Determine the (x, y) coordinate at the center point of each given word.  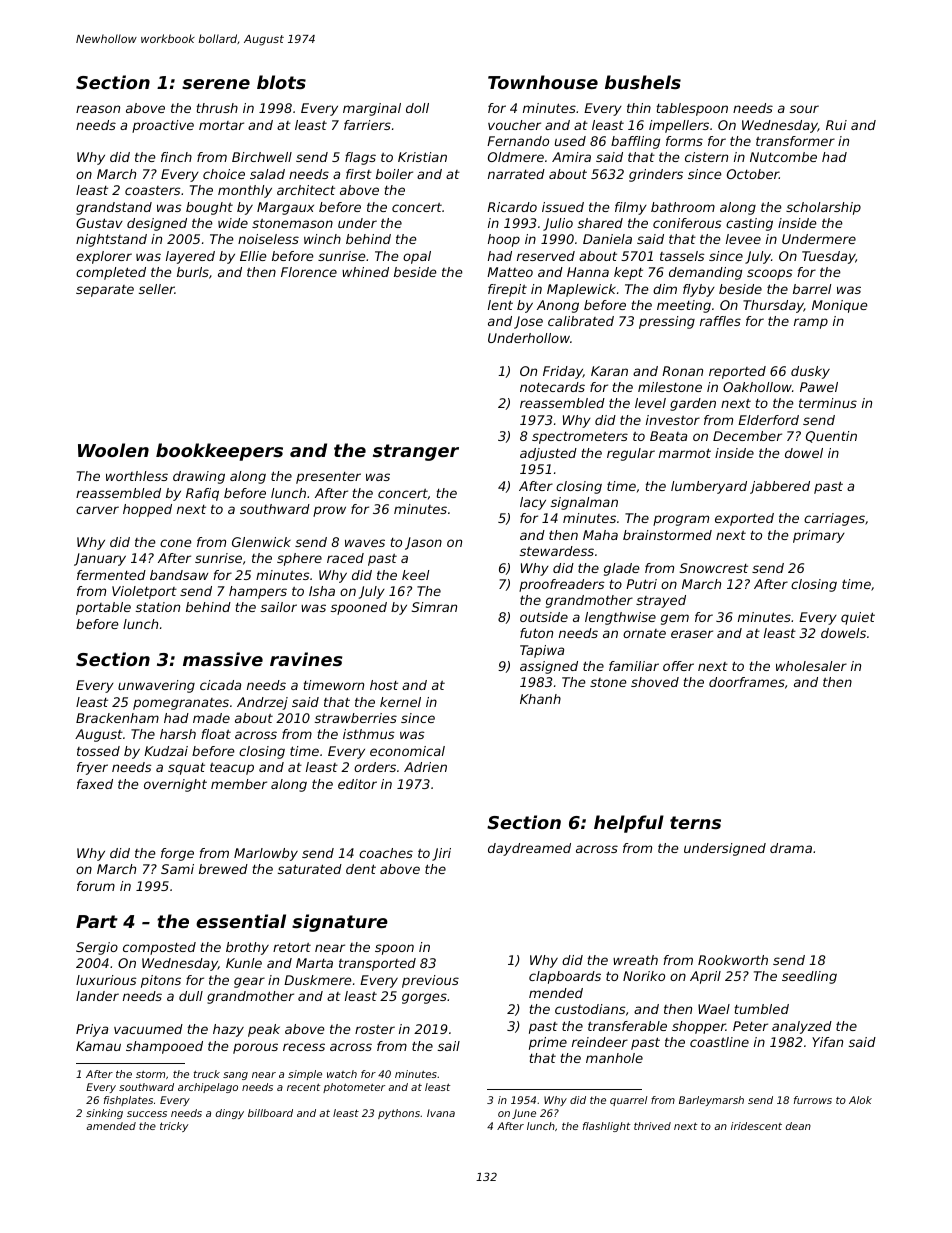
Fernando (518, 141)
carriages (834, 519)
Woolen (113, 450)
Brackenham (117, 718)
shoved (655, 682)
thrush (217, 108)
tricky (174, 1127)
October (753, 174)
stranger (416, 452)
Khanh (540, 699)
